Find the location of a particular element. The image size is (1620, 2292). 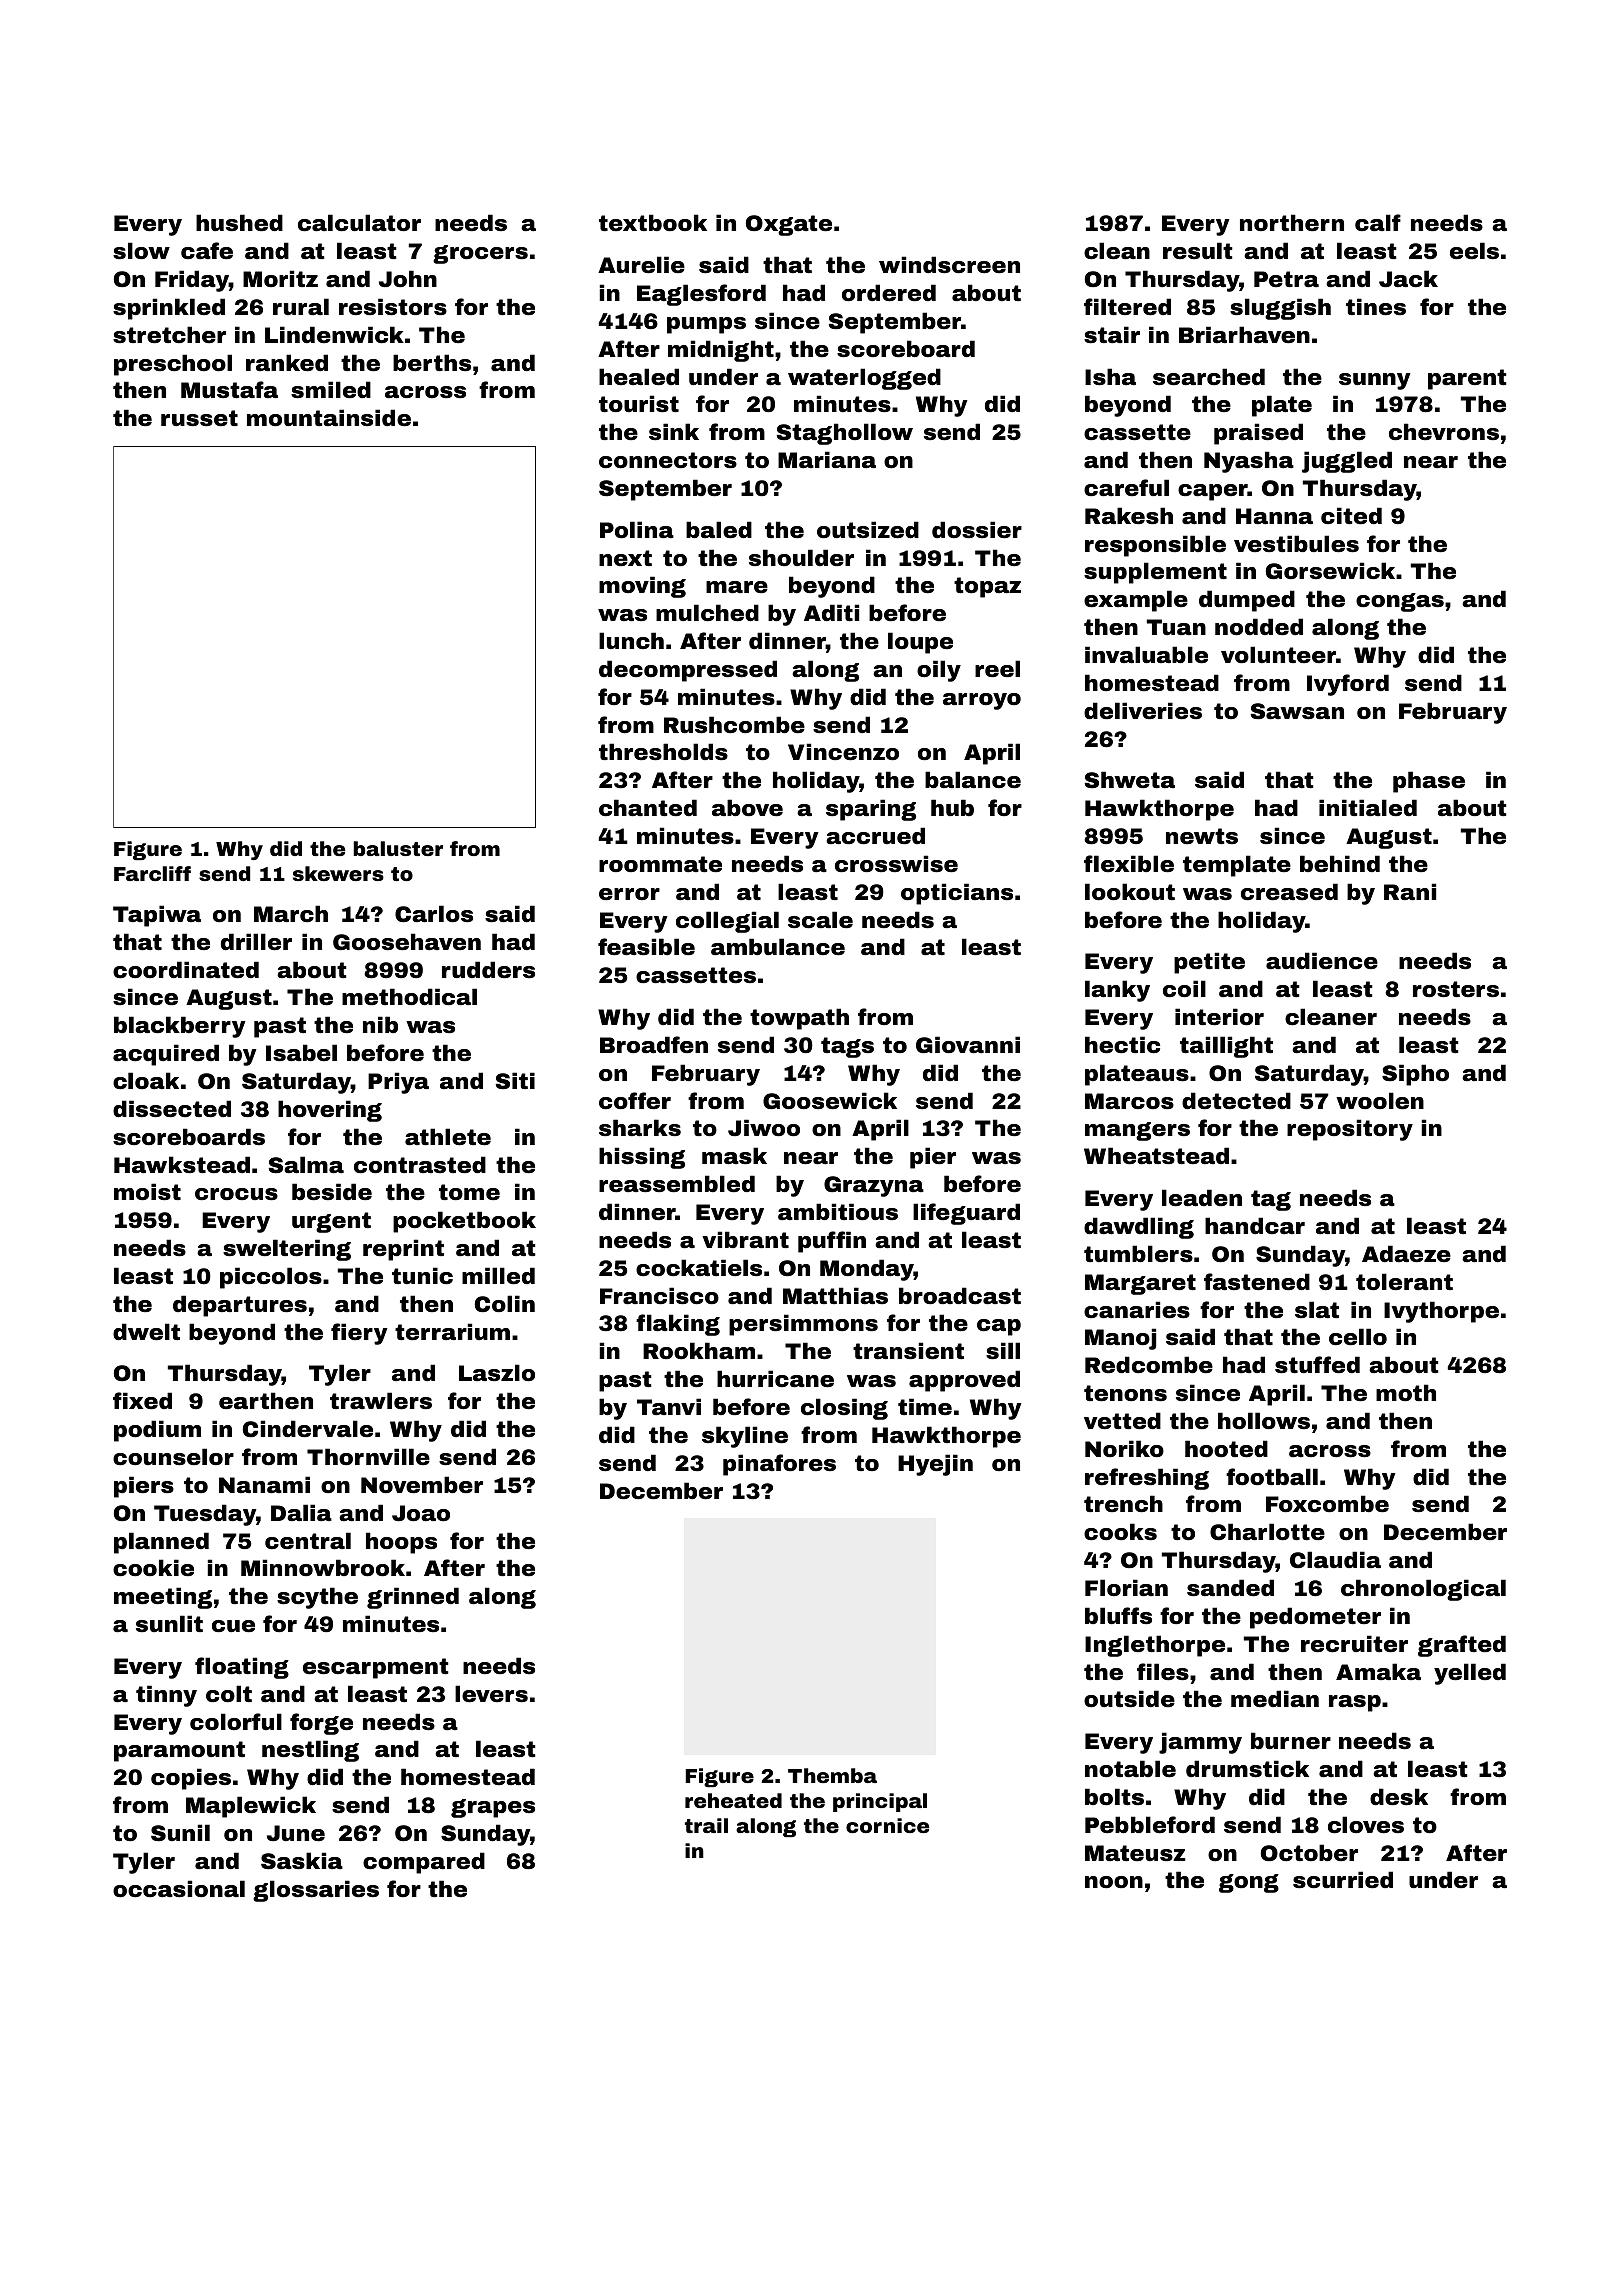

John is located at coordinates (408, 278).
